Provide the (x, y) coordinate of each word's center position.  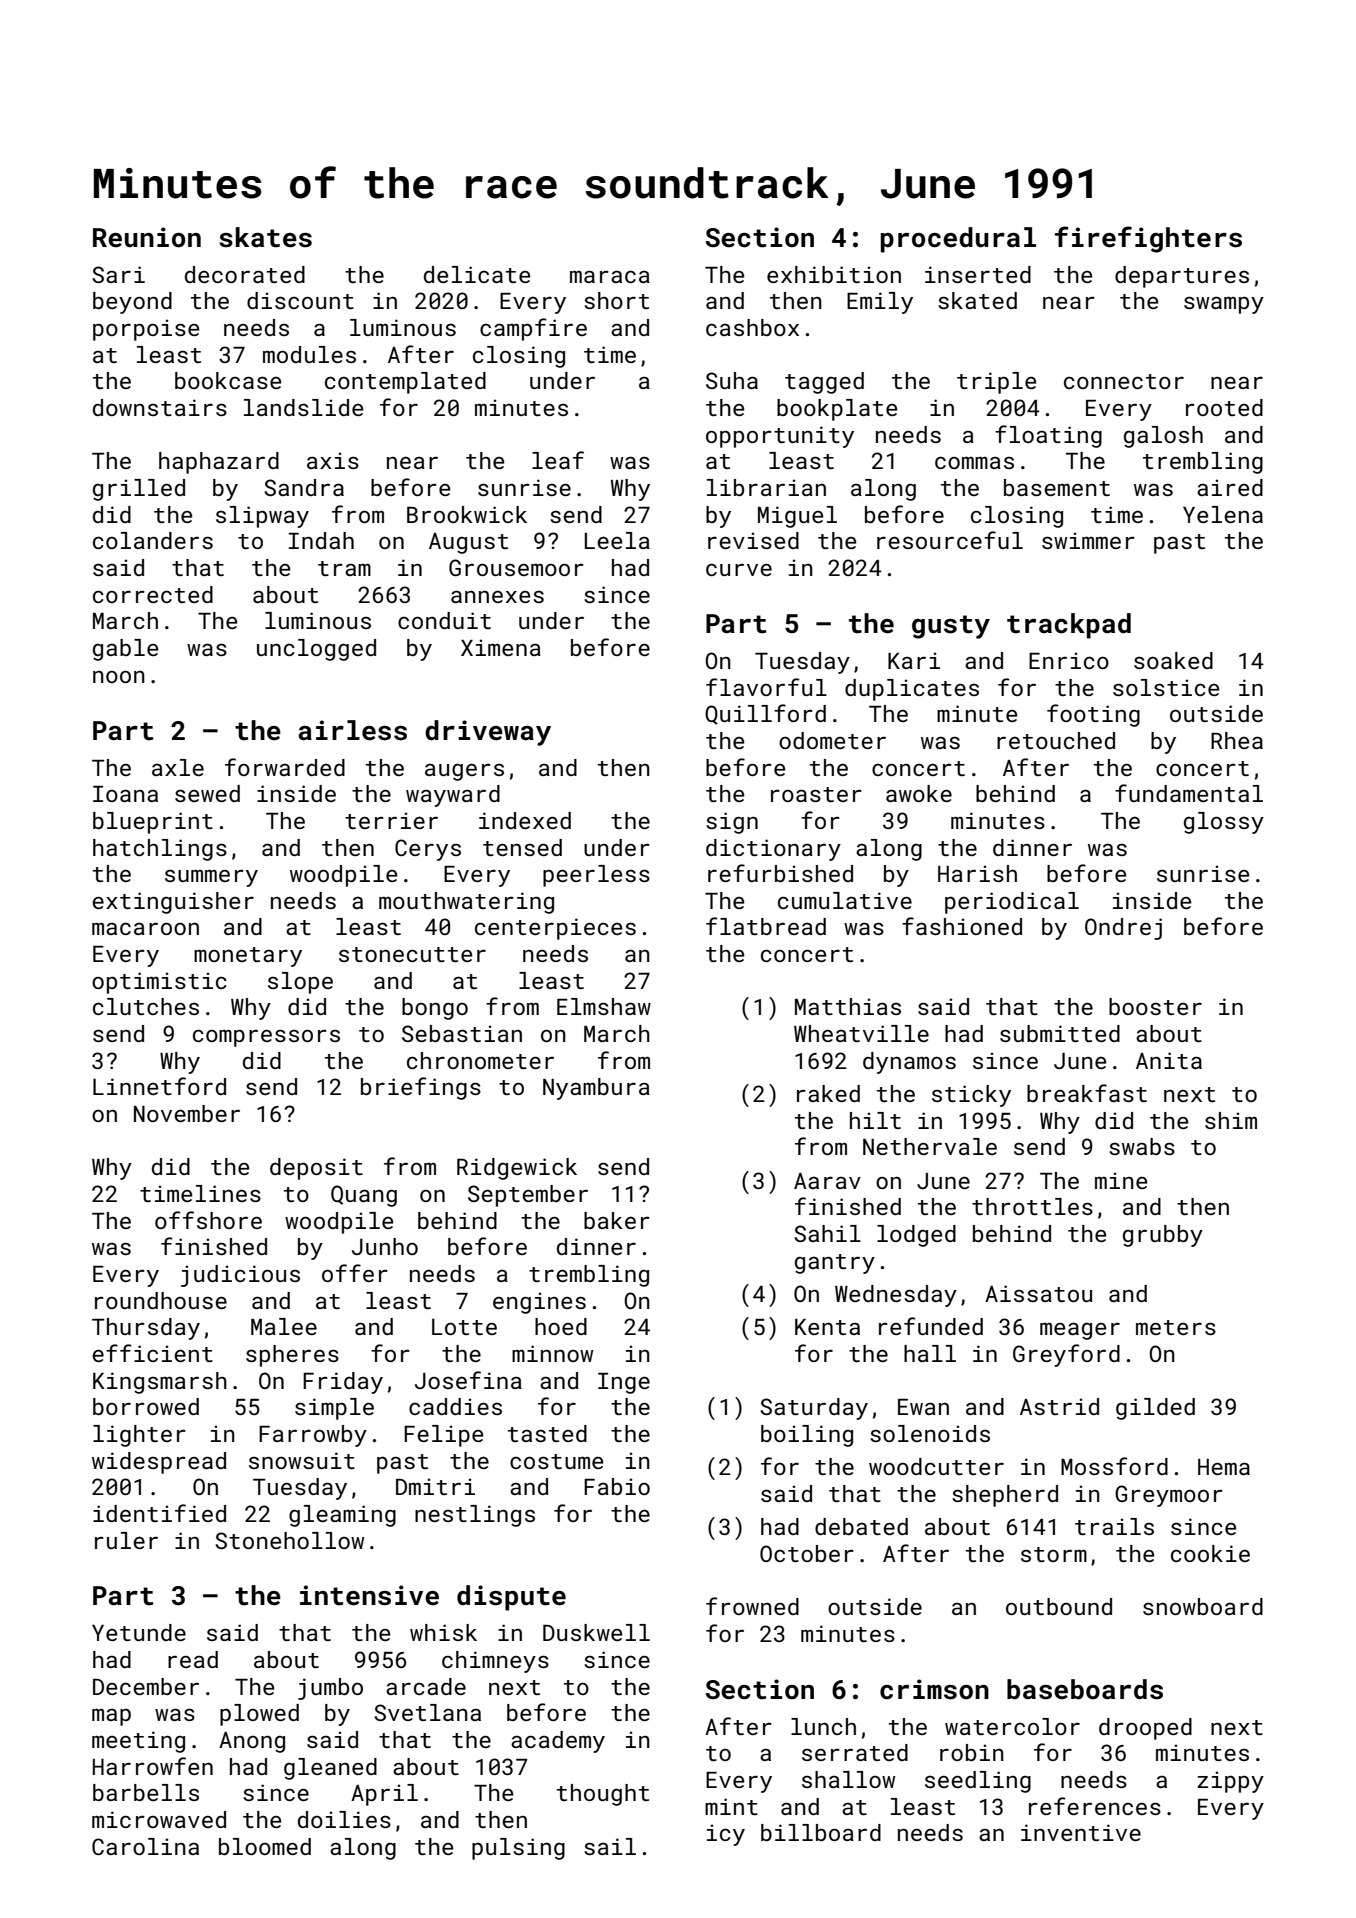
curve (739, 569)
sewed (207, 793)
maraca (610, 276)
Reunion (147, 237)
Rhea (1237, 740)
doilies (344, 1819)
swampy (1224, 305)
